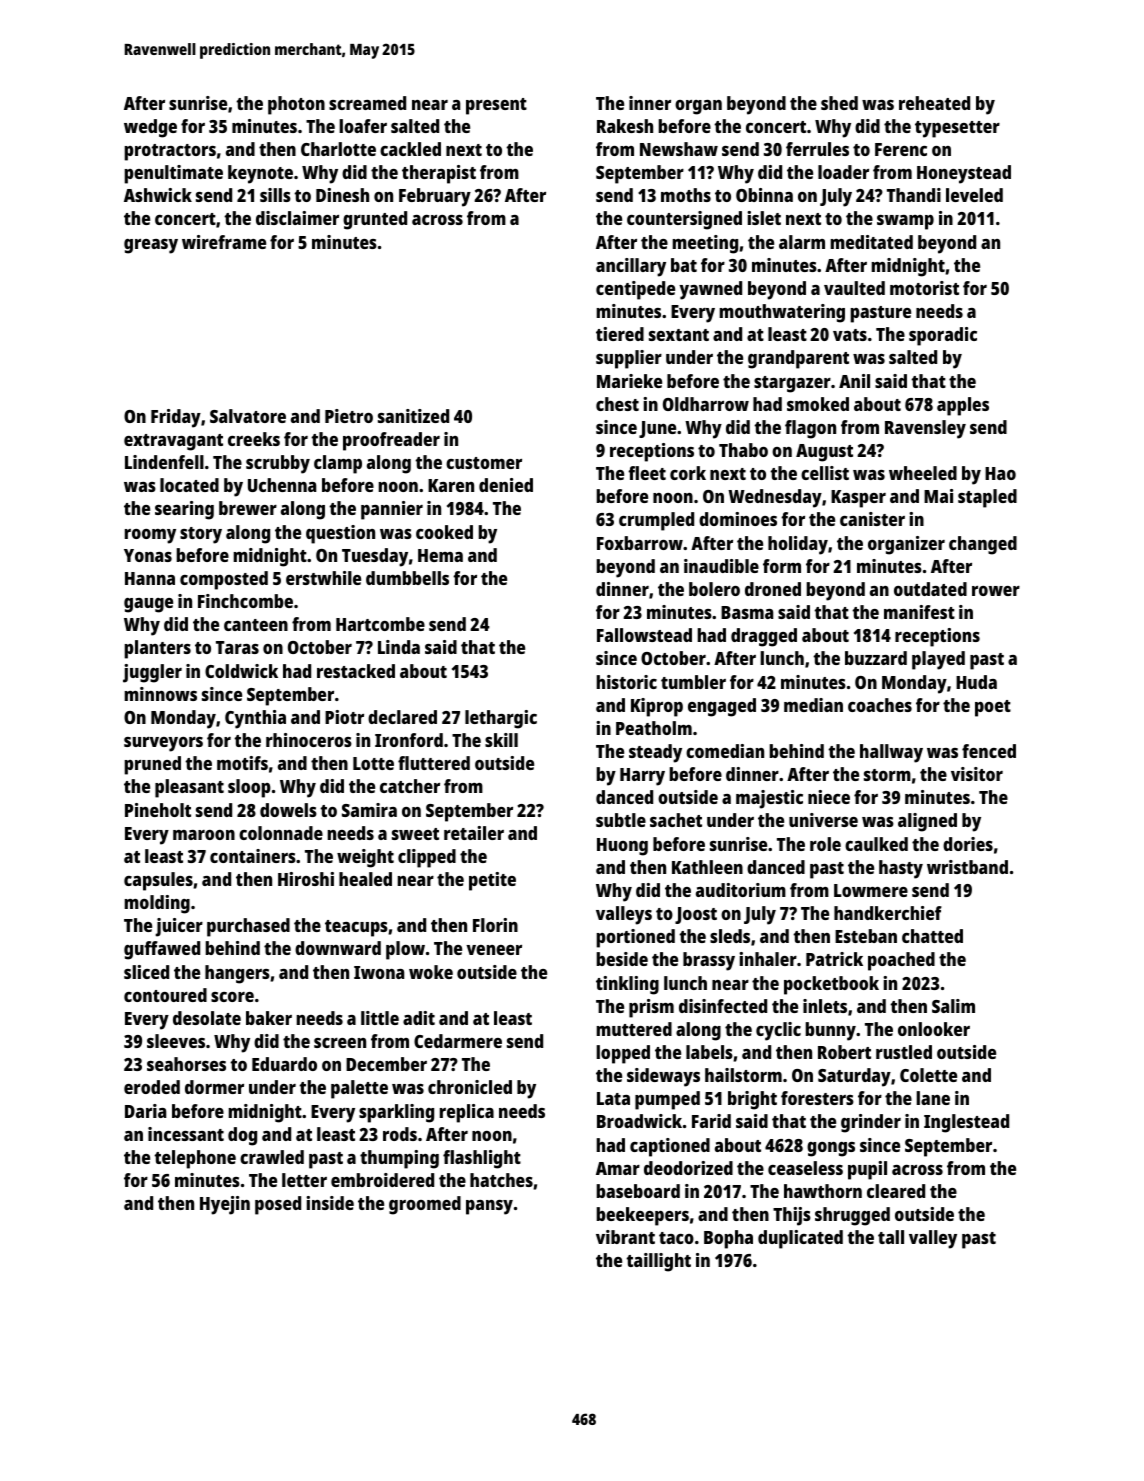 Image resolution: width=1144 pixels, height=1481 pixels. I want to click on surveyors, so click(163, 744).
